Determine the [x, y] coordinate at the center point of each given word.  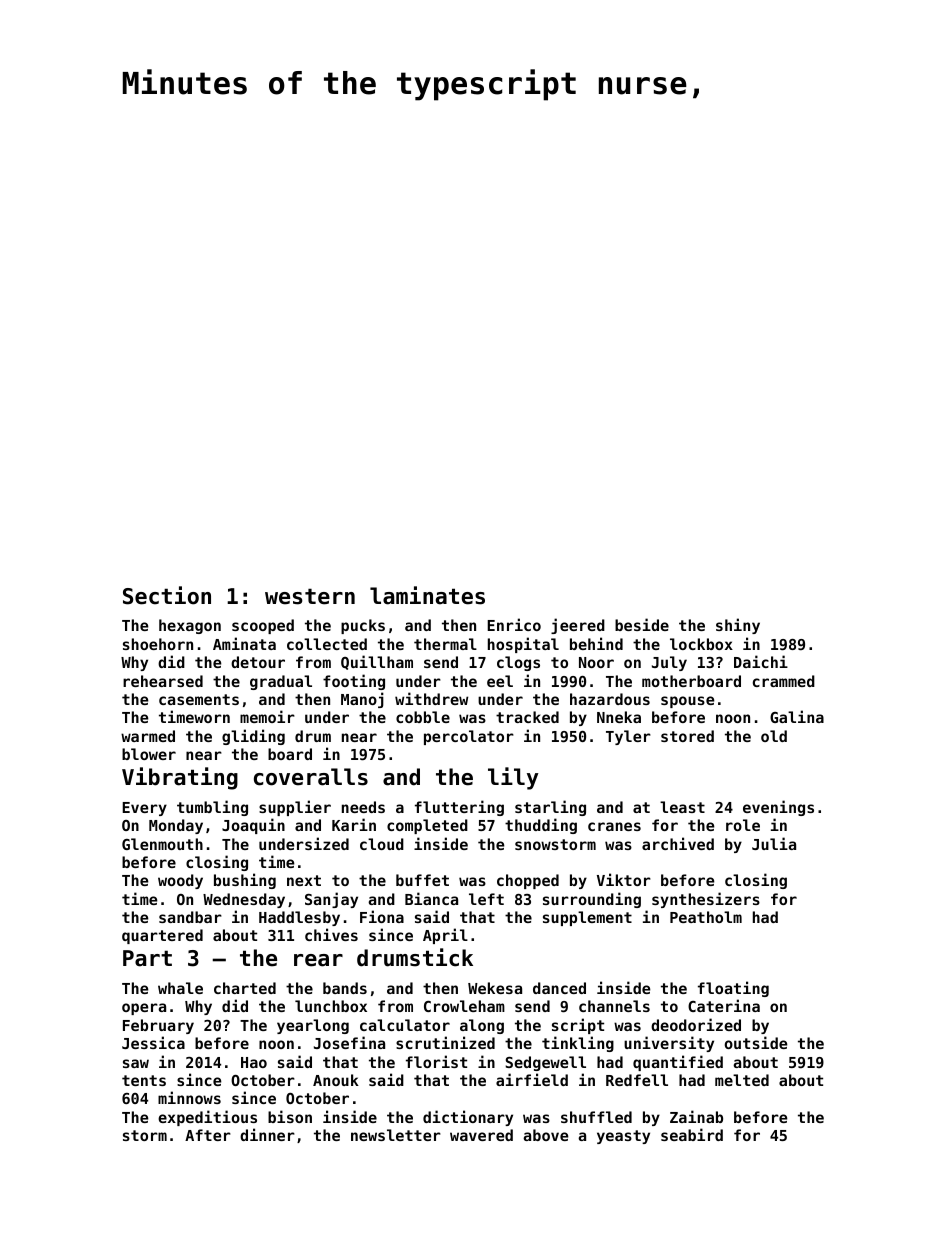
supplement [587, 918]
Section [167, 595]
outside [756, 1042]
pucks [363, 626]
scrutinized [445, 1042]
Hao [254, 1062]
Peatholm [706, 917]
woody [180, 881]
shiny [738, 626]
